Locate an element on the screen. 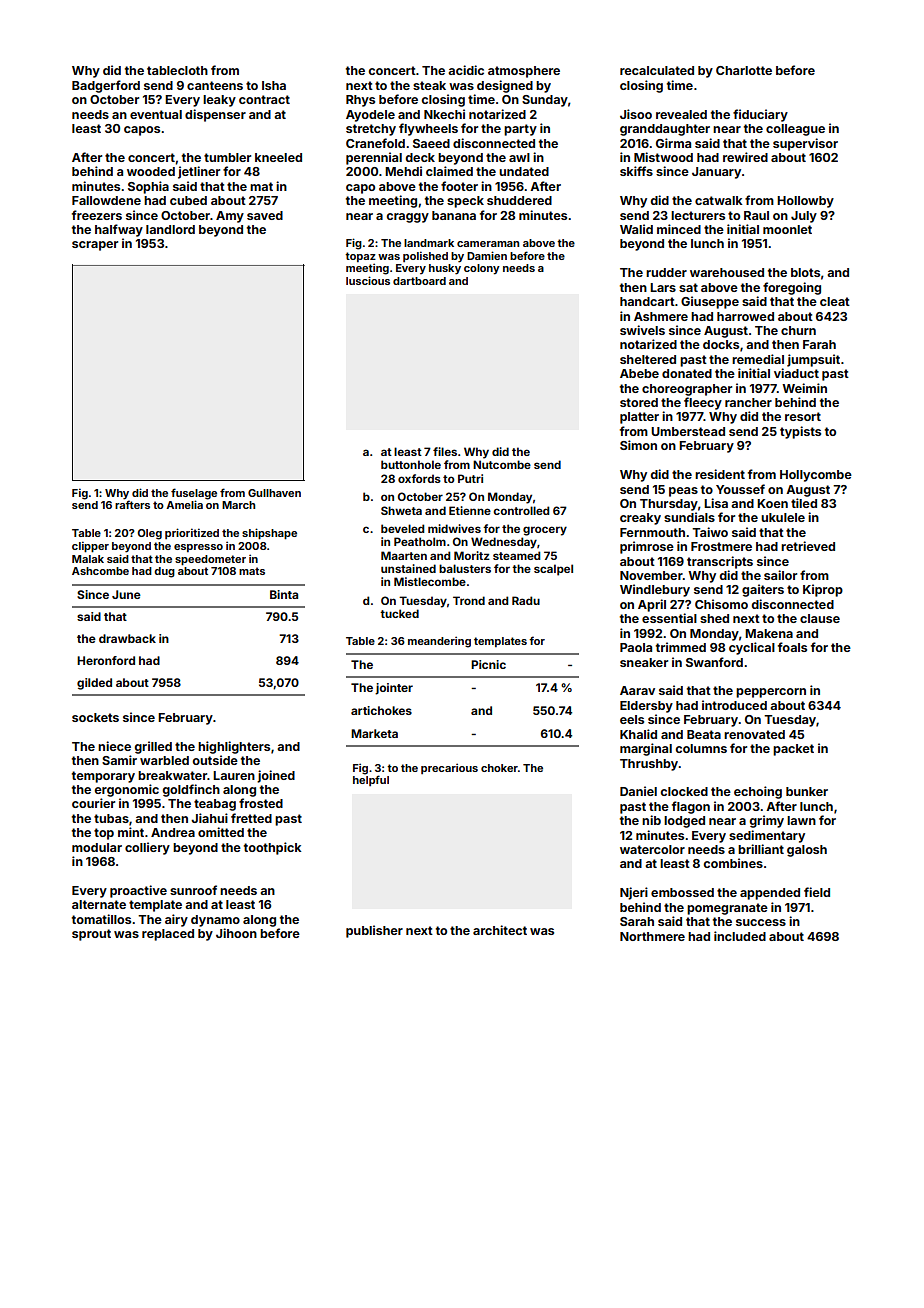 The height and width of the screenshot is (1308, 924). Radu is located at coordinates (526, 600).
